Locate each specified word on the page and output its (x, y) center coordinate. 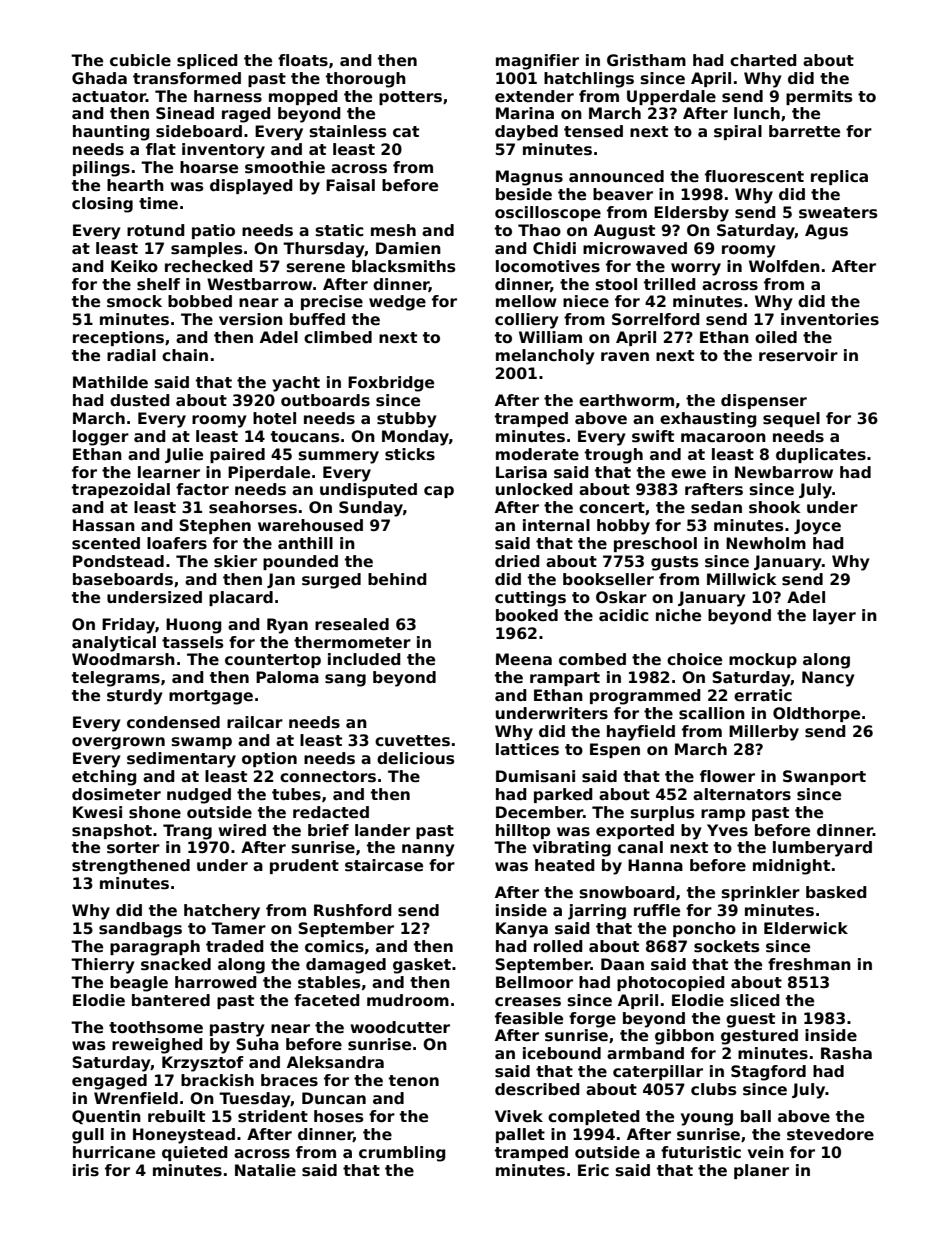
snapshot (112, 831)
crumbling (402, 1154)
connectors (328, 777)
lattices (527, 749)
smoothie (285, 167)
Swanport (824, 777)
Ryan (287, 626)
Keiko (134, 266)
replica (839, 177)
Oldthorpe (816, 714)
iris (86, 1170)
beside (524, 194)
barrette (804, 131)
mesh (393, 230)
